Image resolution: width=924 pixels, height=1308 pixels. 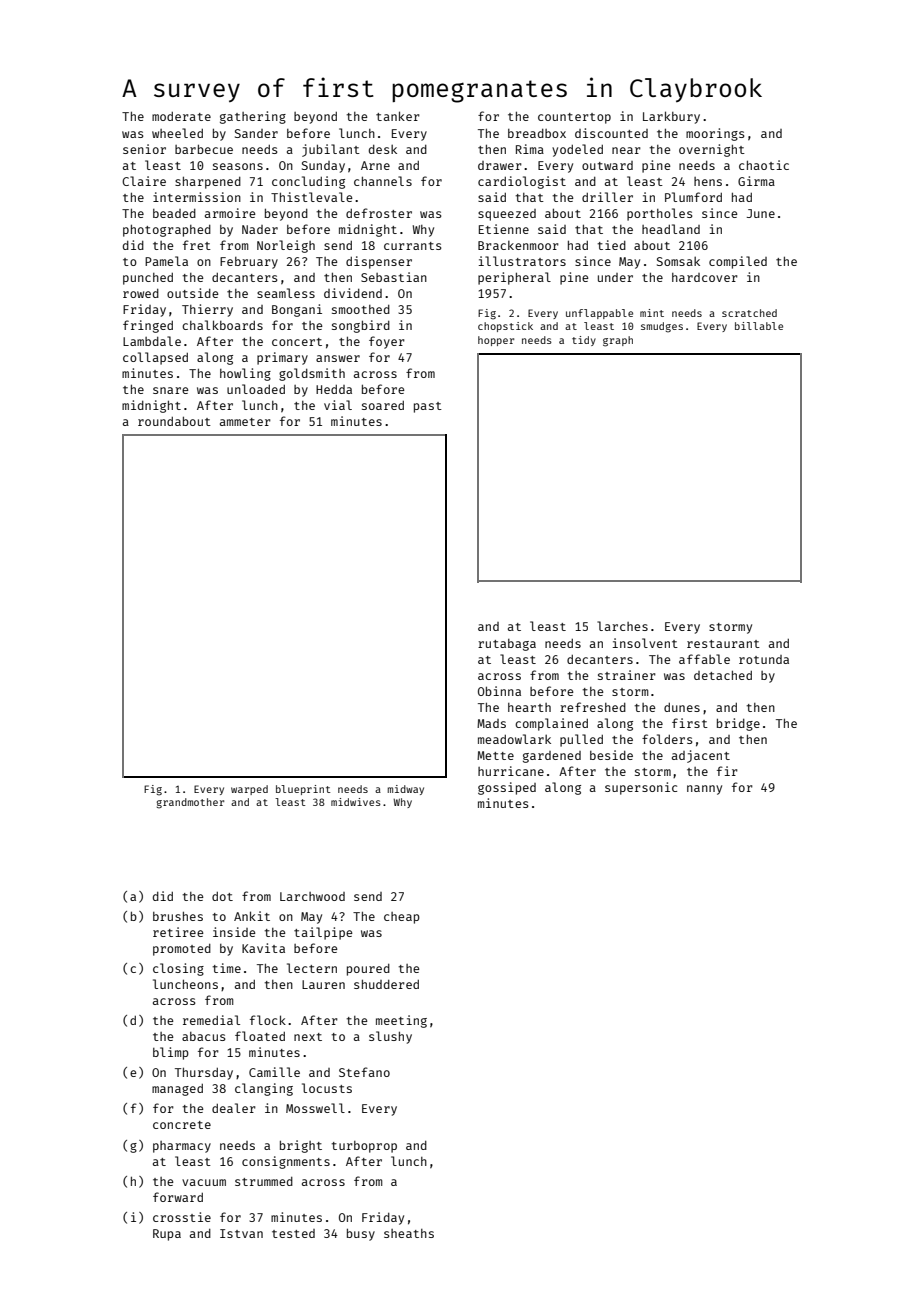 What do you see at coordinates (245, 422) in the document?
I see `ammeter` at bounding box center [245, 422].
